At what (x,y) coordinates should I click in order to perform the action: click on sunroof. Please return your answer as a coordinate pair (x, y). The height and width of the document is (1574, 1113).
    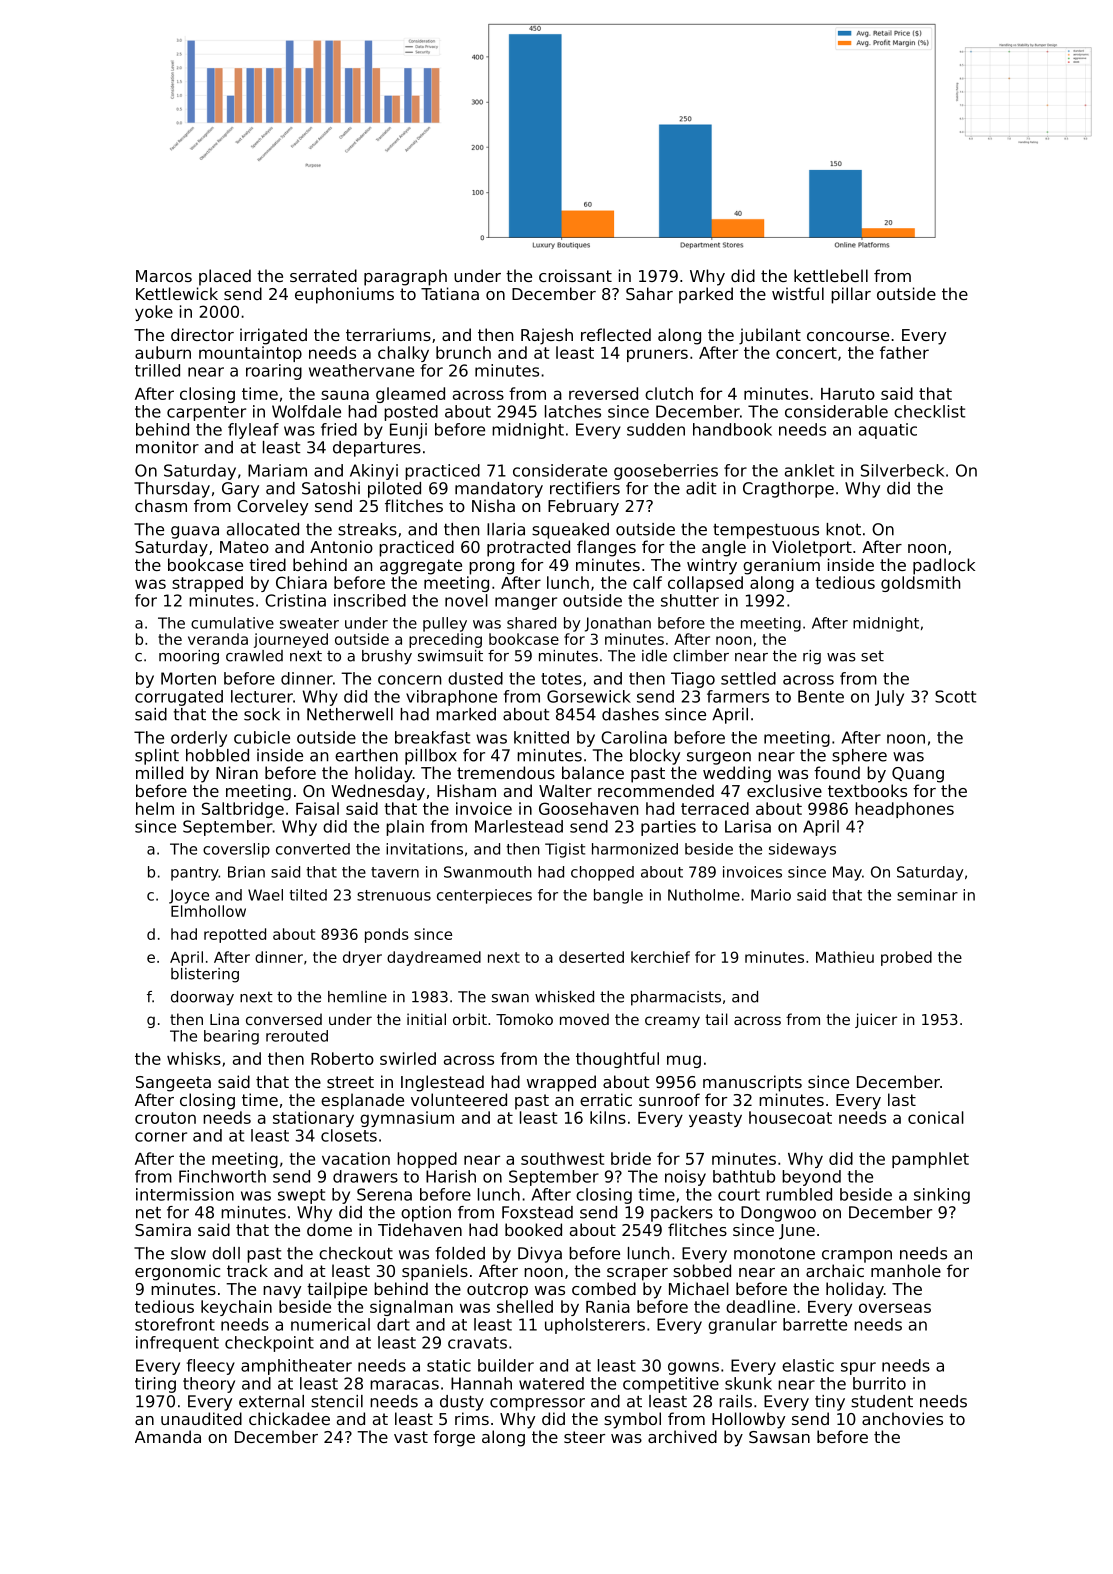
    Looking at the image, I should click on (669, 1099).
